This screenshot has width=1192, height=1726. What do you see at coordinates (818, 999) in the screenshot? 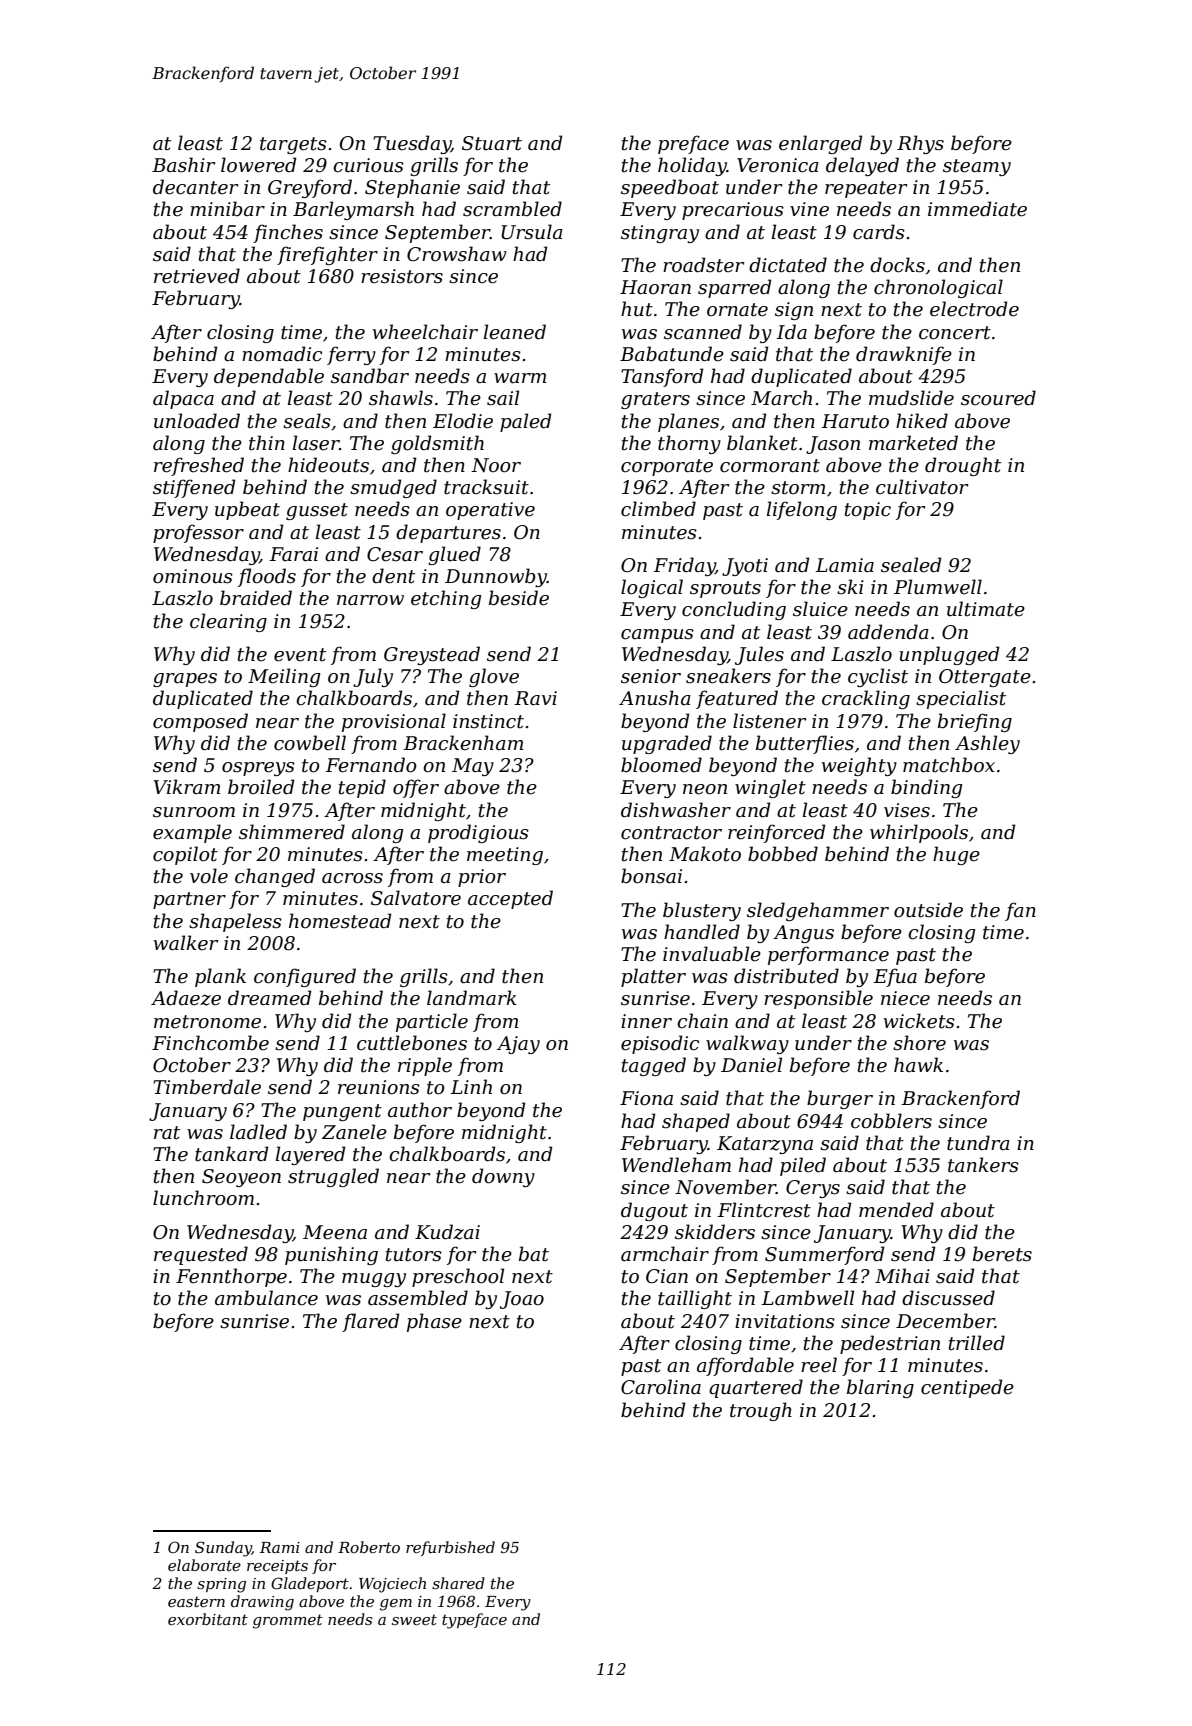
I see `responsible` at bounding box center [818, 999].
